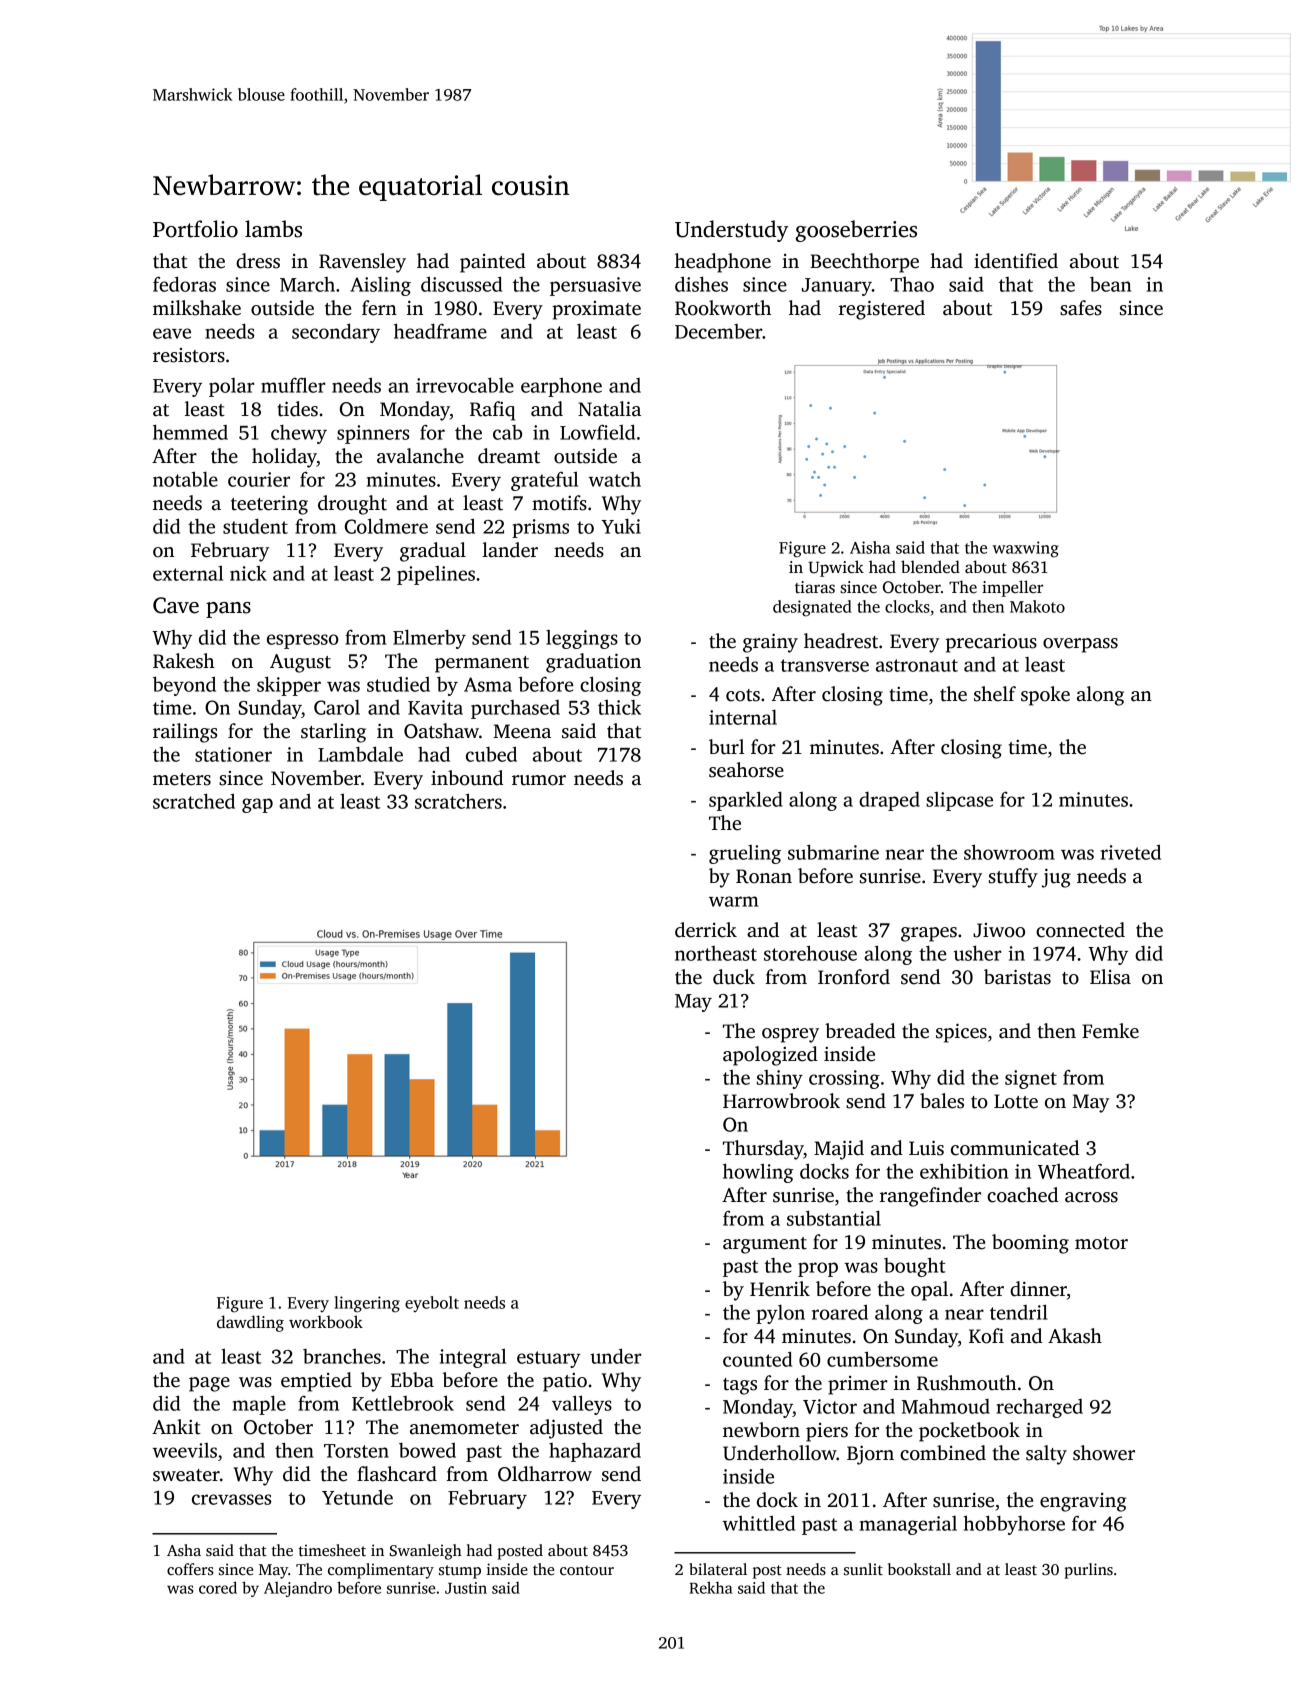 This document has height=1703, width=1316. What do you see at coordinates (540, 528) in the document?
I see `prisms` at bounding box center [540, 528].
